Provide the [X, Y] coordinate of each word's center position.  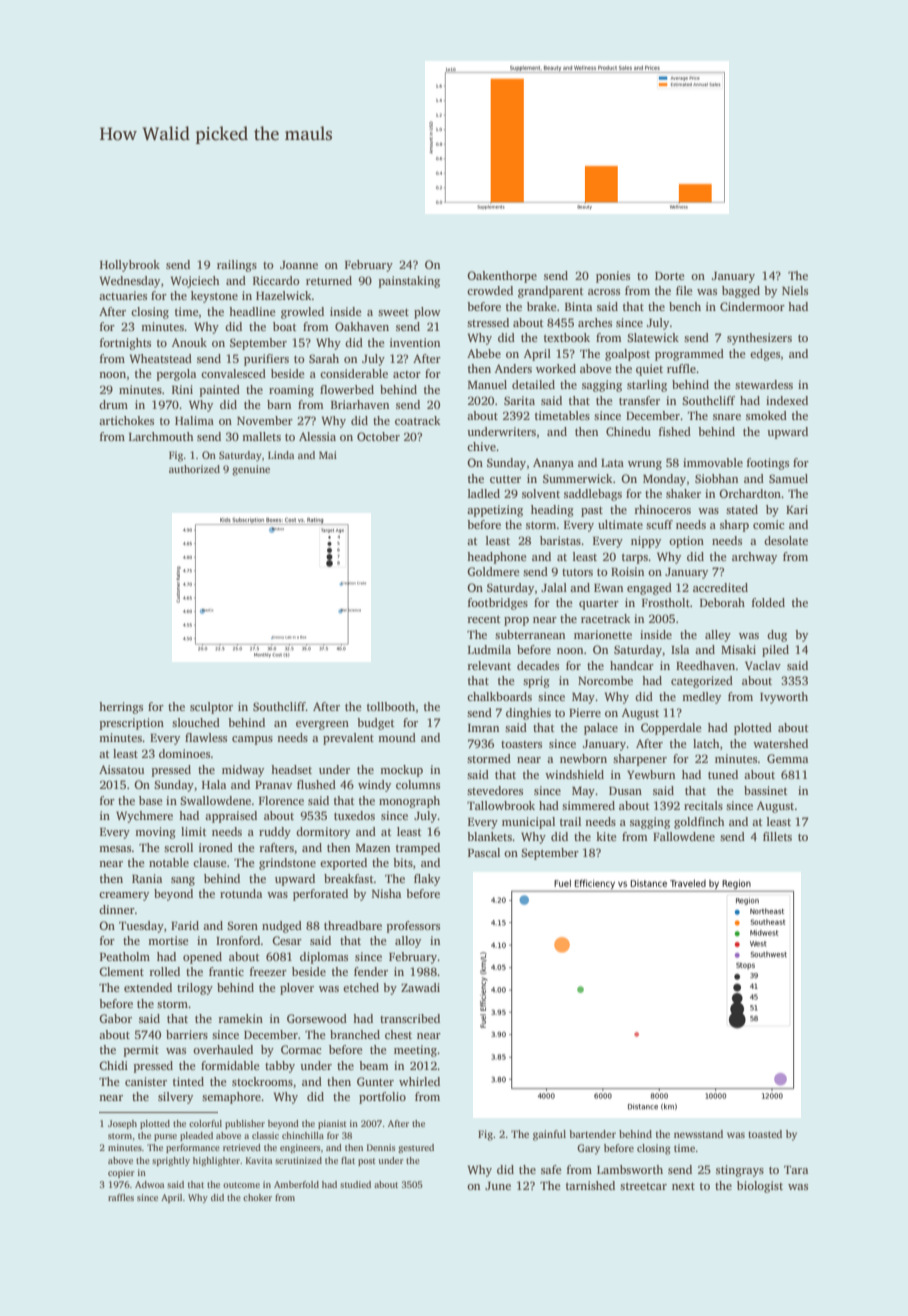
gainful [549, 1135]
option [686, 542]
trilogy [195, 989]
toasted [765, 1134]
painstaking [409, 282]
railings [237, 266]
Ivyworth [784, 698]
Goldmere [493, 571]
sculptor [211, 708]
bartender [592, 1134]
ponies [613, 277]
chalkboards [499, 696]
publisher [245, 1124]
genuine [251, 470]
